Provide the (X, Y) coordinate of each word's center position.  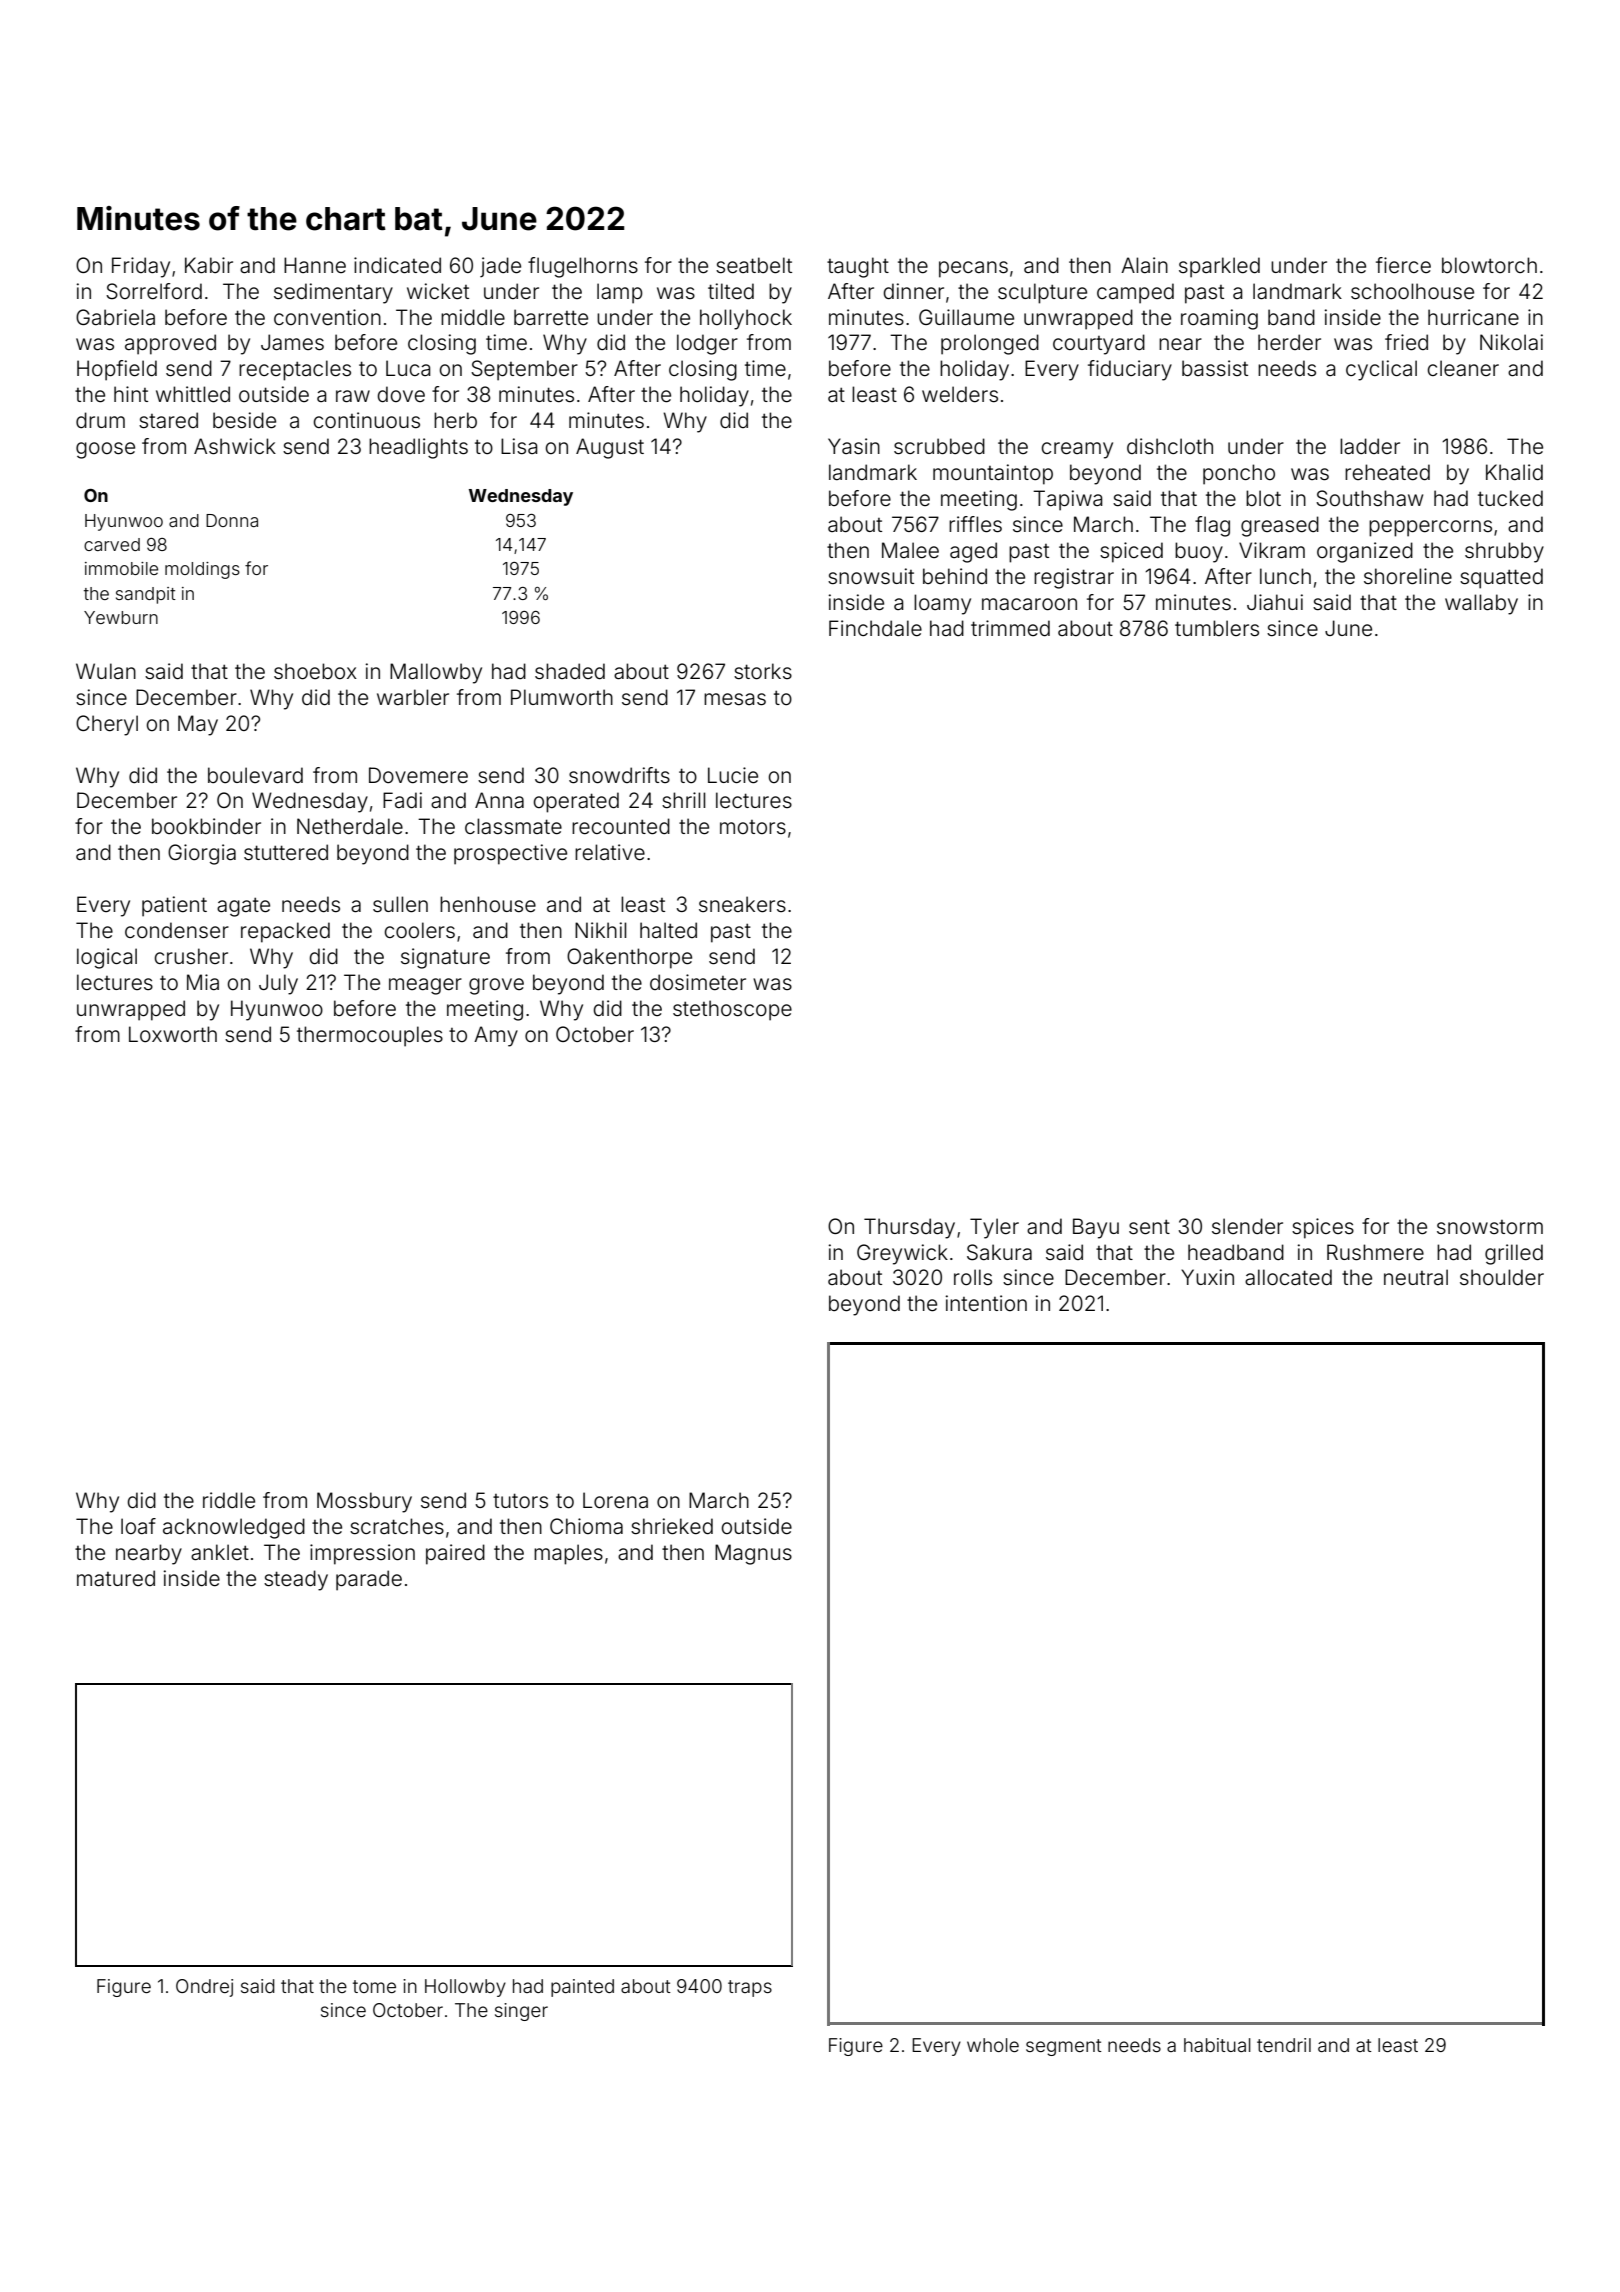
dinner (913, 291)
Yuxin (1207, 1277)
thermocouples (370, 1036)
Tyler (994, 1228)
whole (993, 2045)
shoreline (1408, 576)
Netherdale (350, 826)
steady (296, 1580)
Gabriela (115, 317)
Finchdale (875, 628)
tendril (1284, 2045)
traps (750, 1988)
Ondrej (204, 1988)
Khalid (1514, 472)
